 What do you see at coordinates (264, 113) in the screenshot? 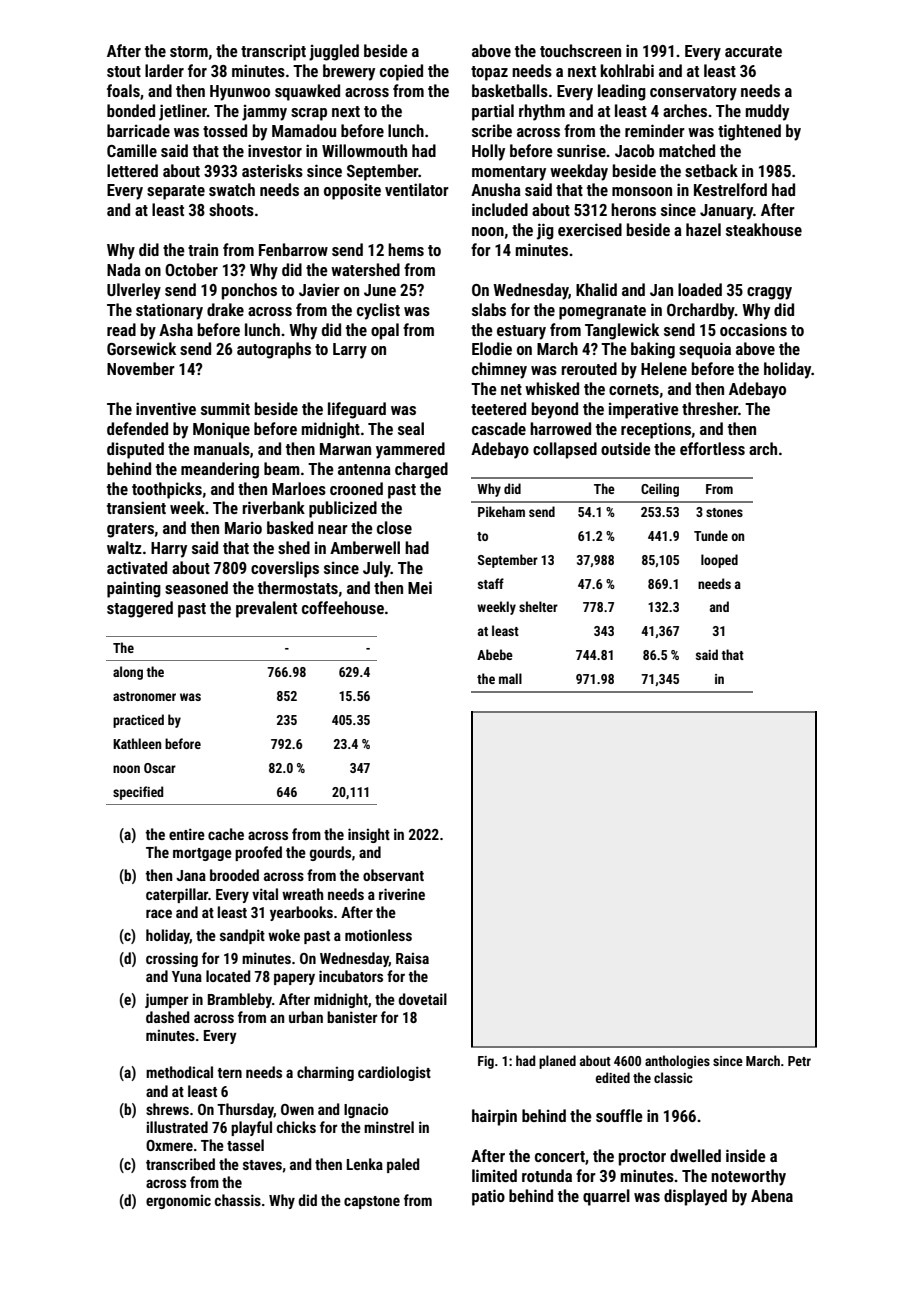
I see `jammy` at bounding box center [264, 113].
